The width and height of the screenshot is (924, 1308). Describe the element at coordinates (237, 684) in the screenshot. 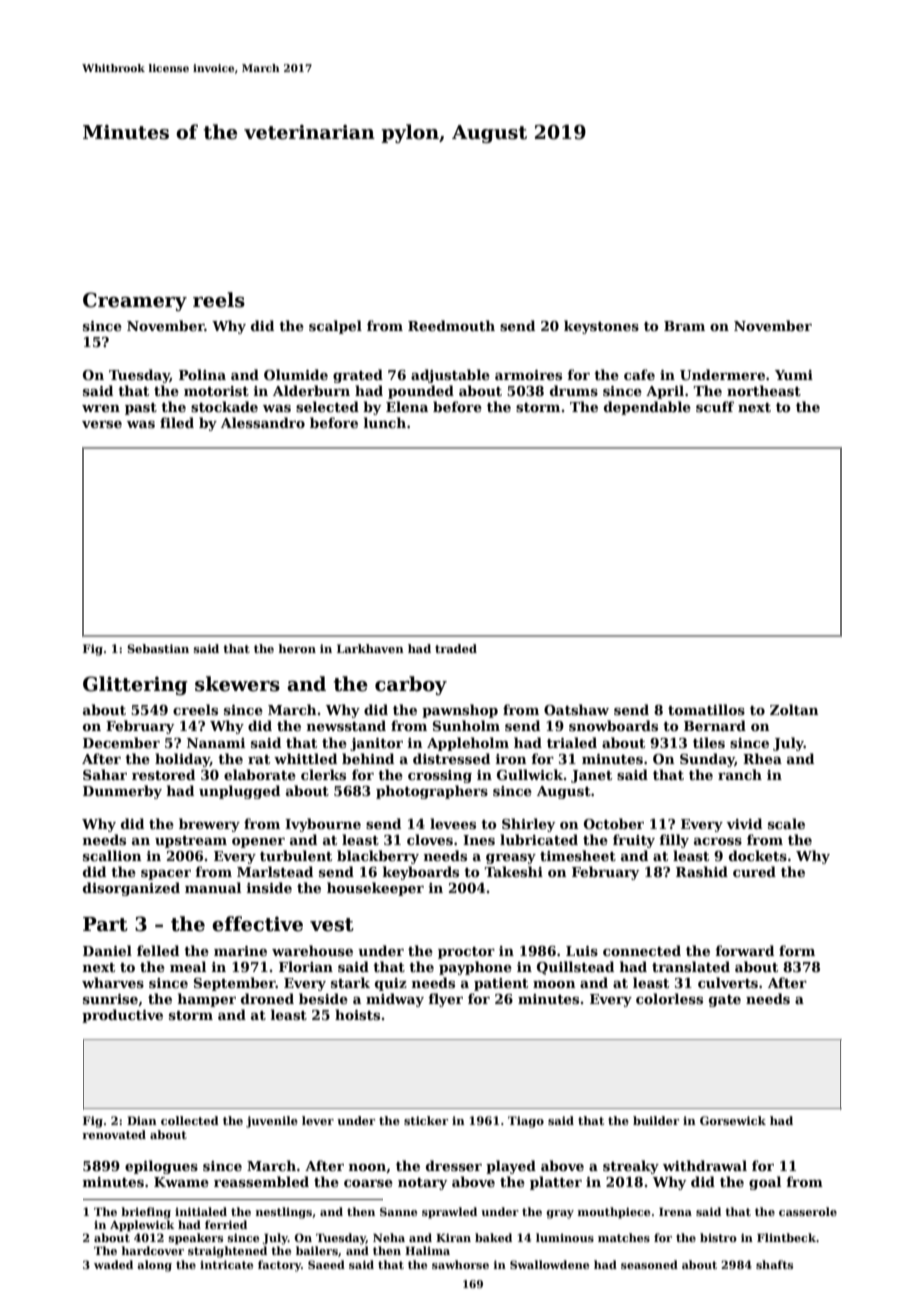

I see `skewers` at that location.
